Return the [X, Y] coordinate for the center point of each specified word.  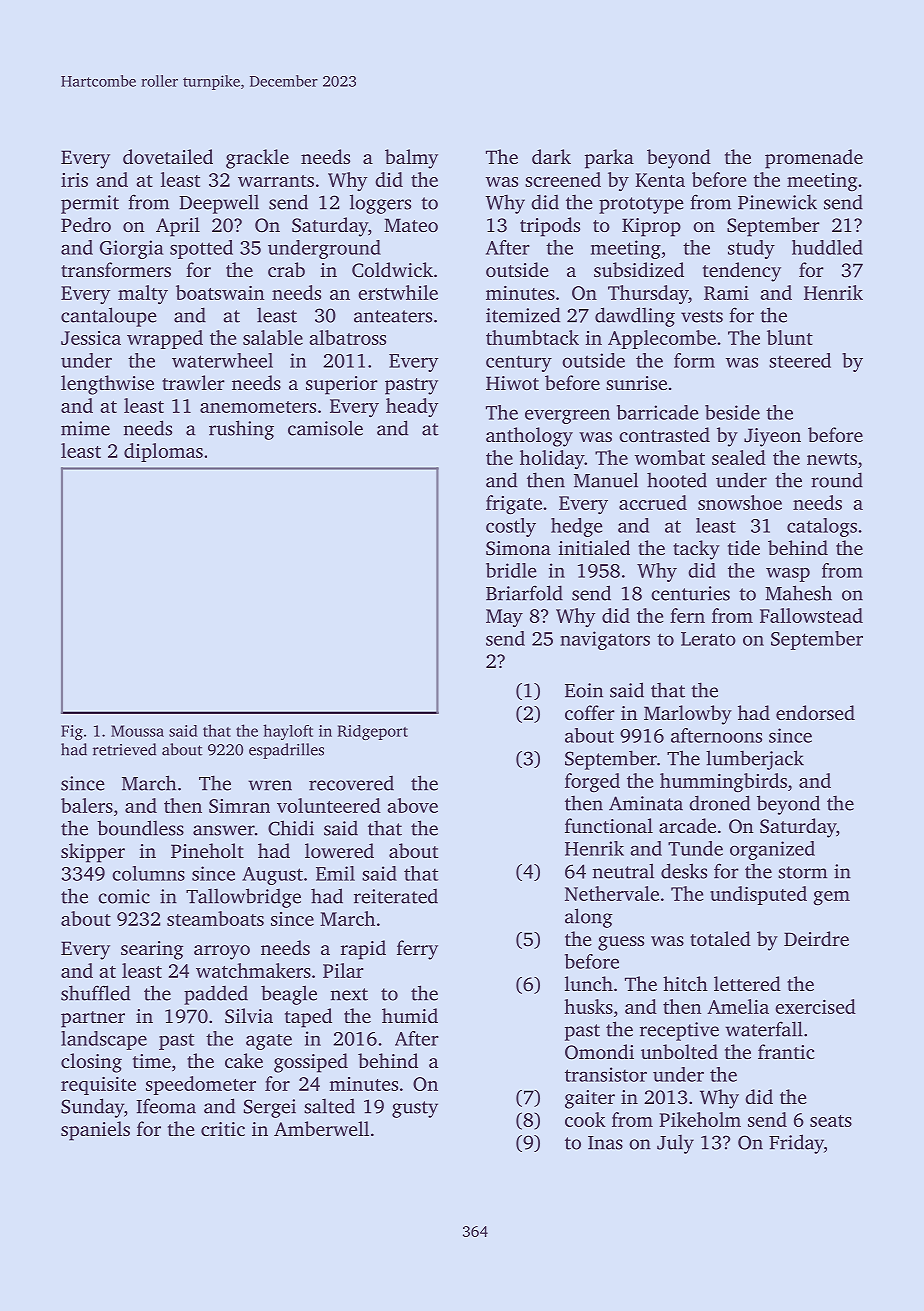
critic [223, 1129]
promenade [814, 159]
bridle [511, 570]
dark [551, 156]
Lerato [708, 639]
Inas [605, 1143]
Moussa [137, 731]
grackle [257, 159]
